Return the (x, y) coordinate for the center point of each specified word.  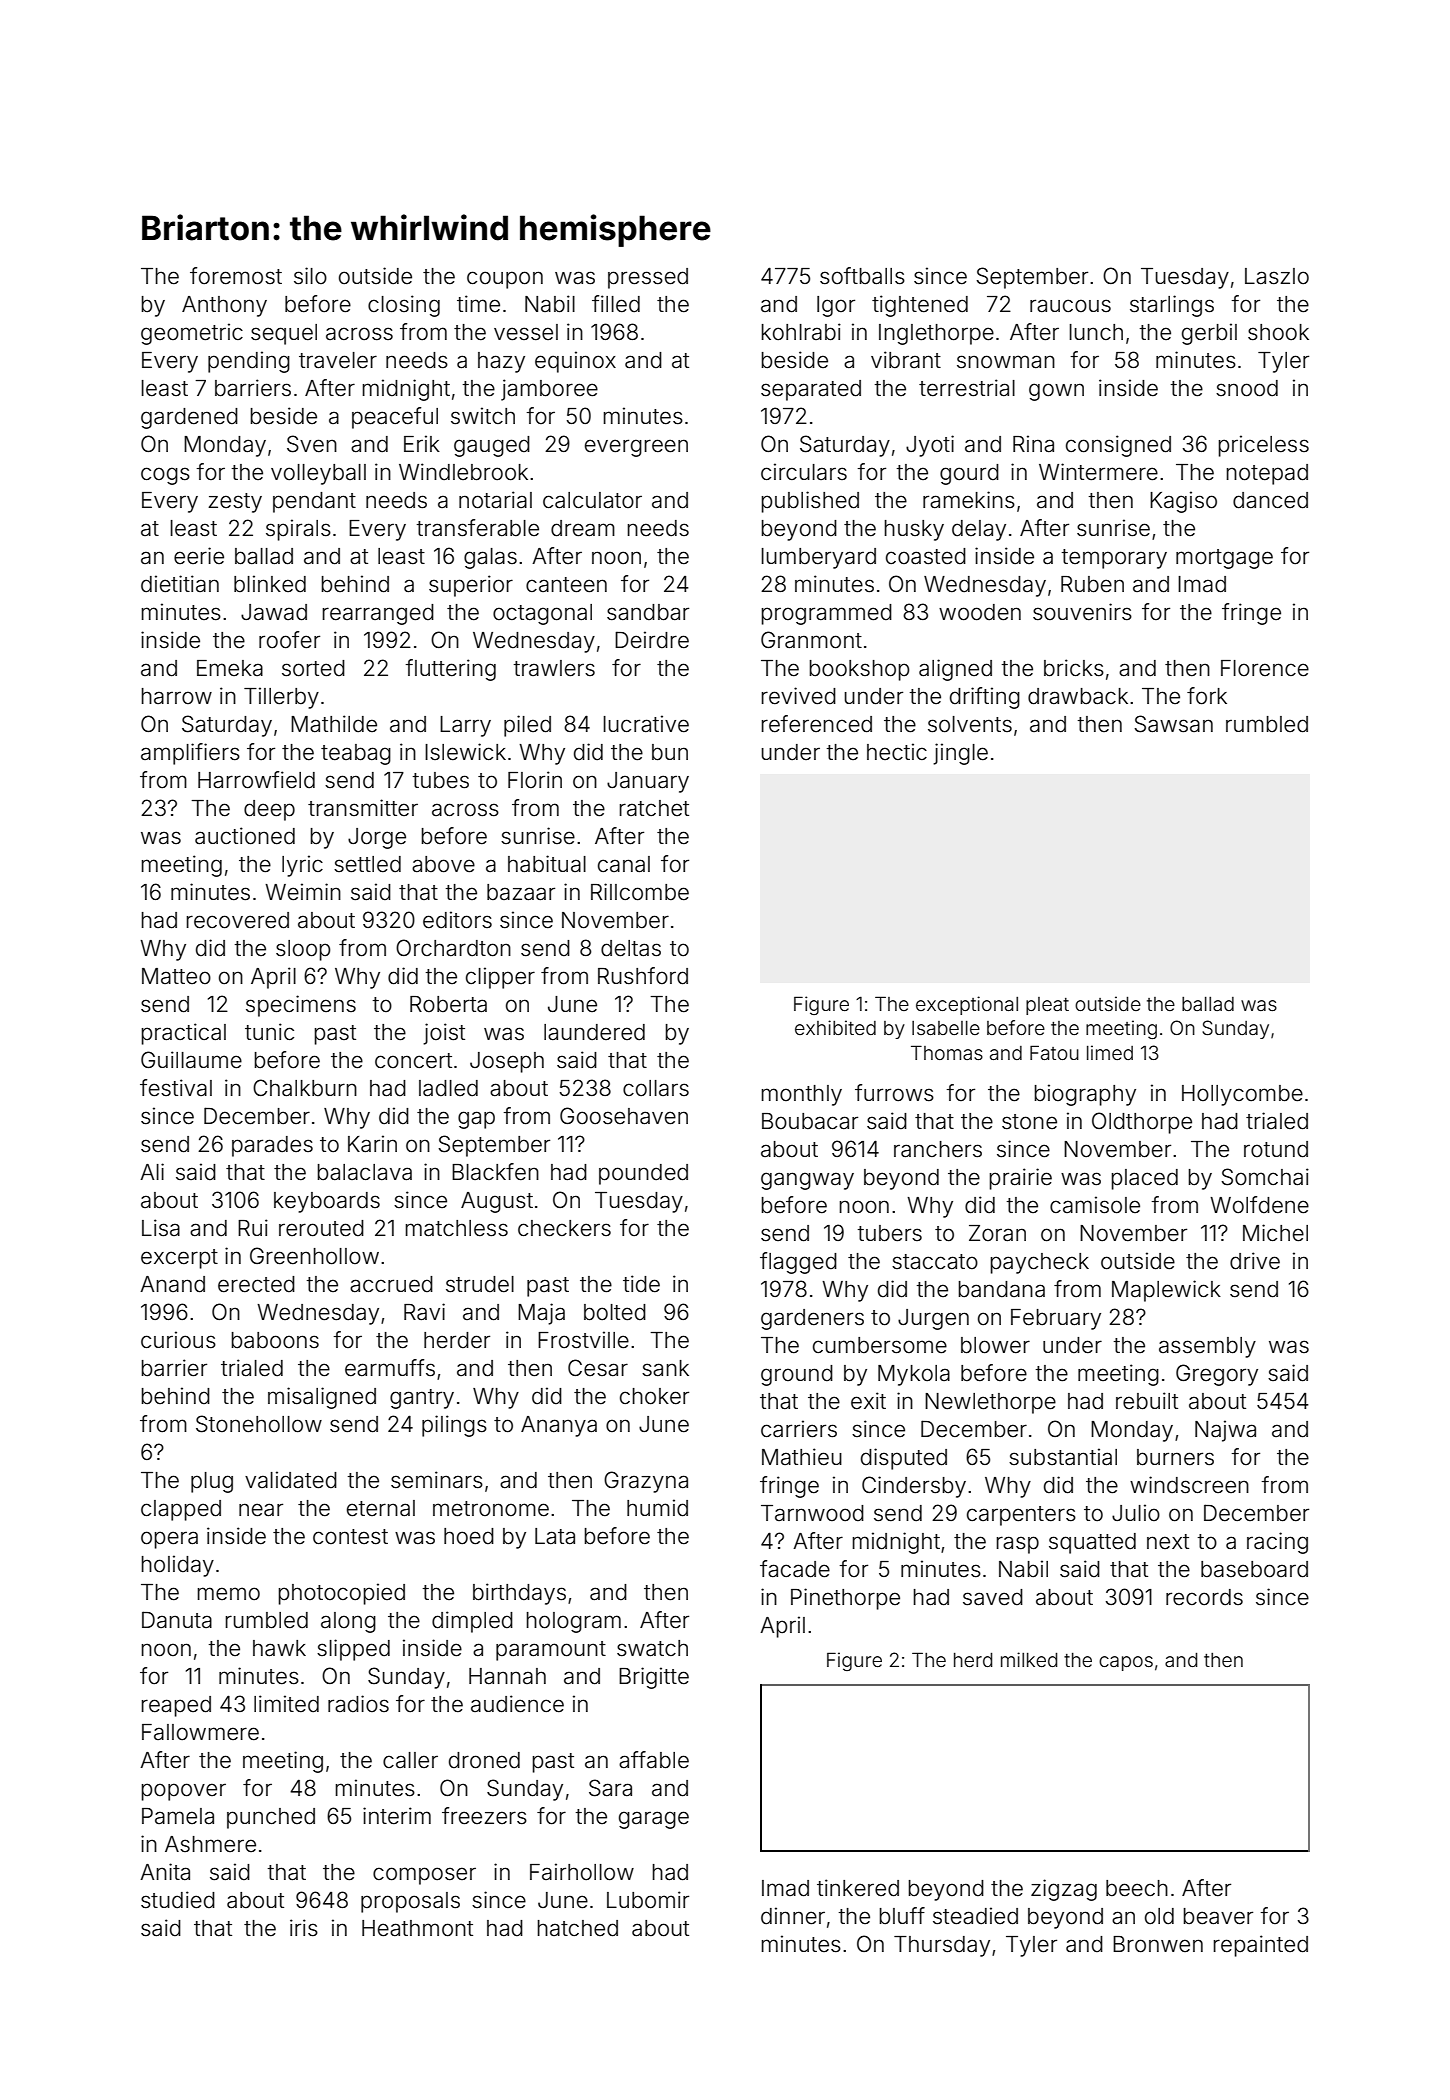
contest (350, 1537)
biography (1085, 1095)
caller (410, 1760)
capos (1126, 1663)
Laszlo (1277, 276)
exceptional (967, 1005)
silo (310, 276)
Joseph (507, 1062)
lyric (302, 866)
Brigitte (654, 1678)
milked (1029, 1659)
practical (184, 1034)
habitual (547, 864)
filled (616, 304)
